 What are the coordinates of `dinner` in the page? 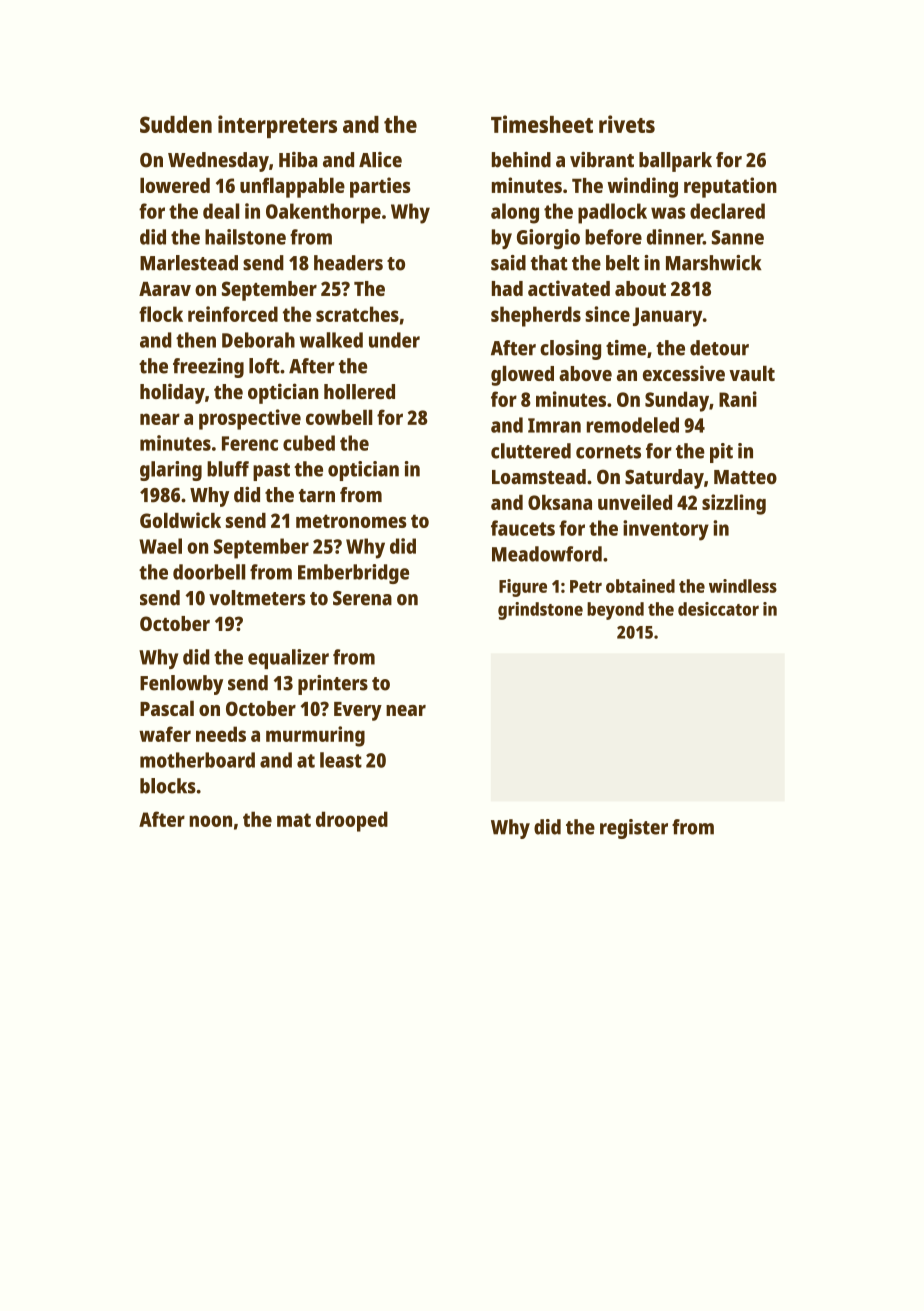 It's located at (675, 237).
